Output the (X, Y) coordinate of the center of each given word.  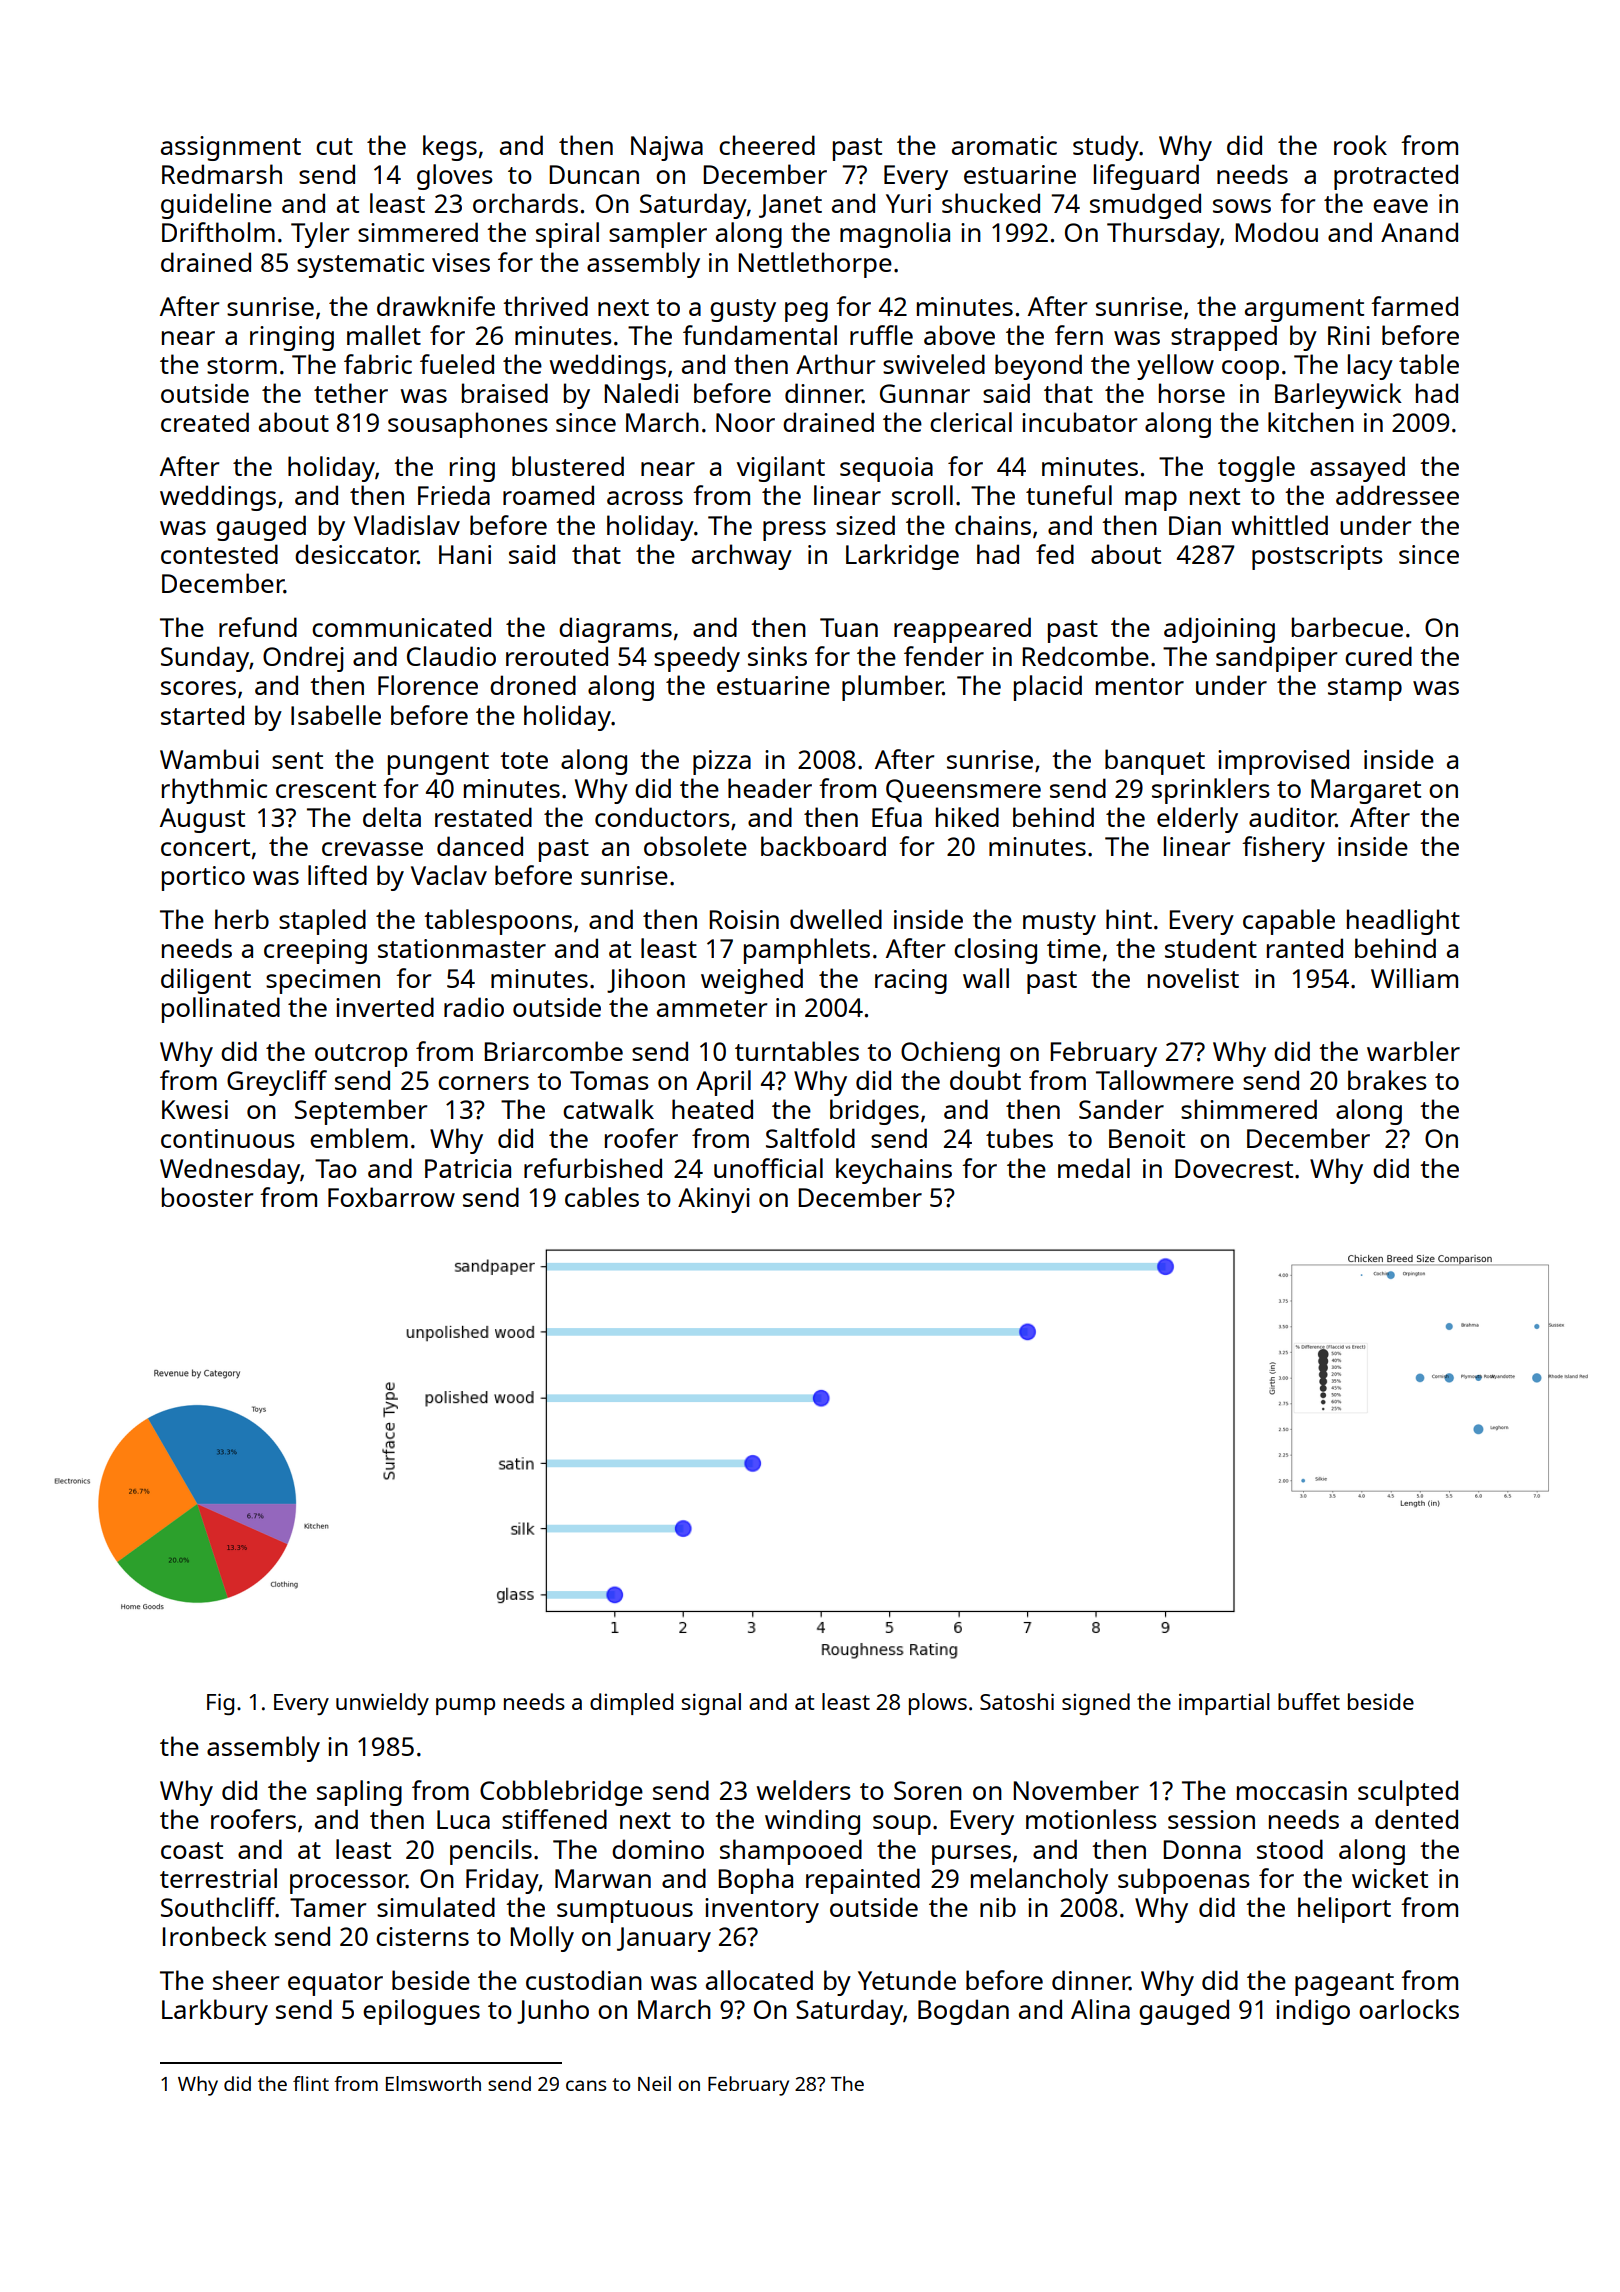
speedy (697, 659)
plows (938, 1704)
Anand (1419, 232)
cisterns (422, 1936)
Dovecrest (1234, 1168)
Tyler (320, 235)
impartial (1224, 1704)
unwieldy (382, 1704)
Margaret (1366, 791)
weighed (752, 981)
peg (806, 312)
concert (205, 847)
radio (474, 1007)
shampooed (791, 1852)
